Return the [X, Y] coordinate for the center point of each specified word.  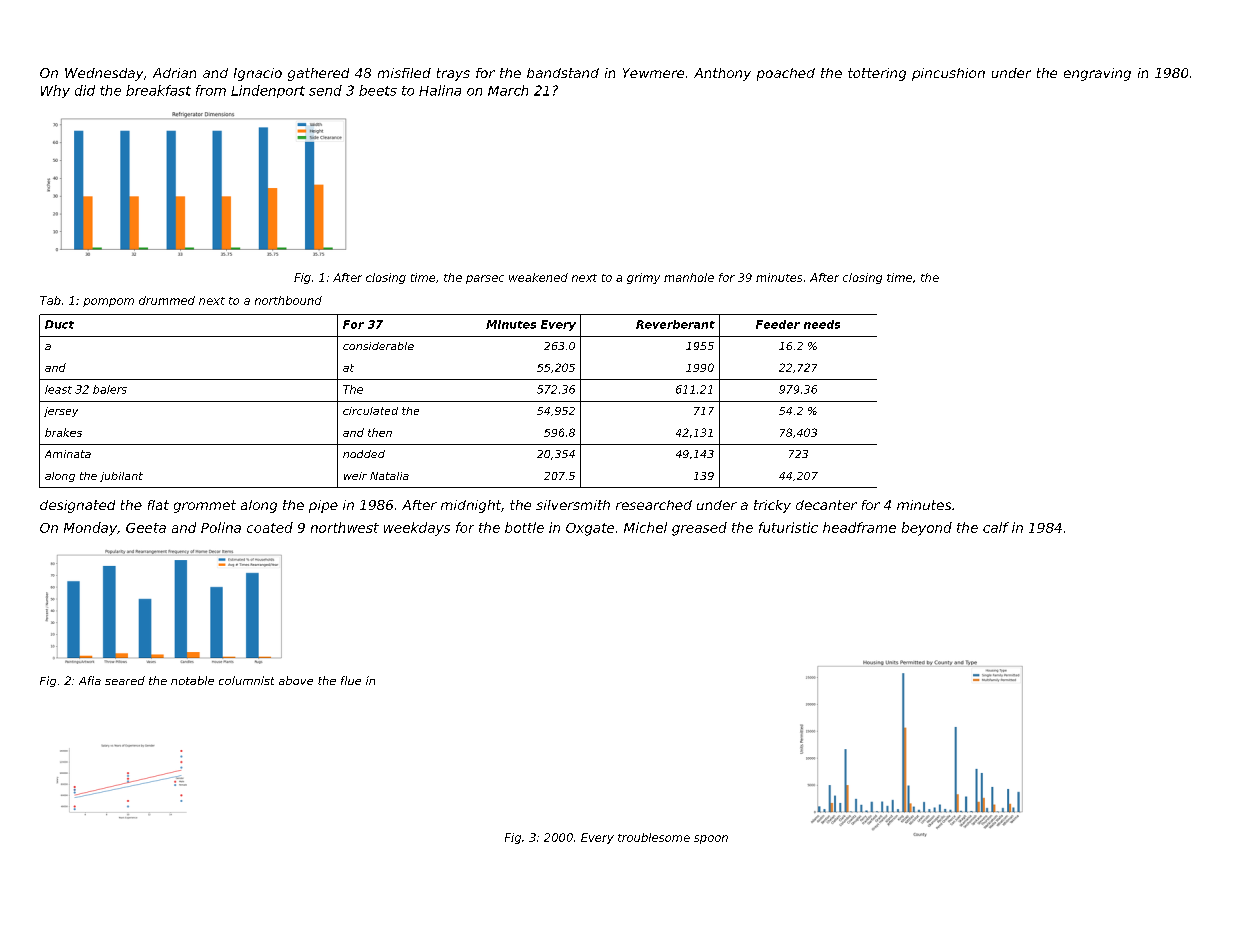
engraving [1097, 74]
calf [996, 527]
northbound [288, 300]
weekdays [417, 529]
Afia [90, 680]
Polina [221, 527]
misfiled [404, 73]
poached [786, 74]
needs [822, 324]
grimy [643, 278]
